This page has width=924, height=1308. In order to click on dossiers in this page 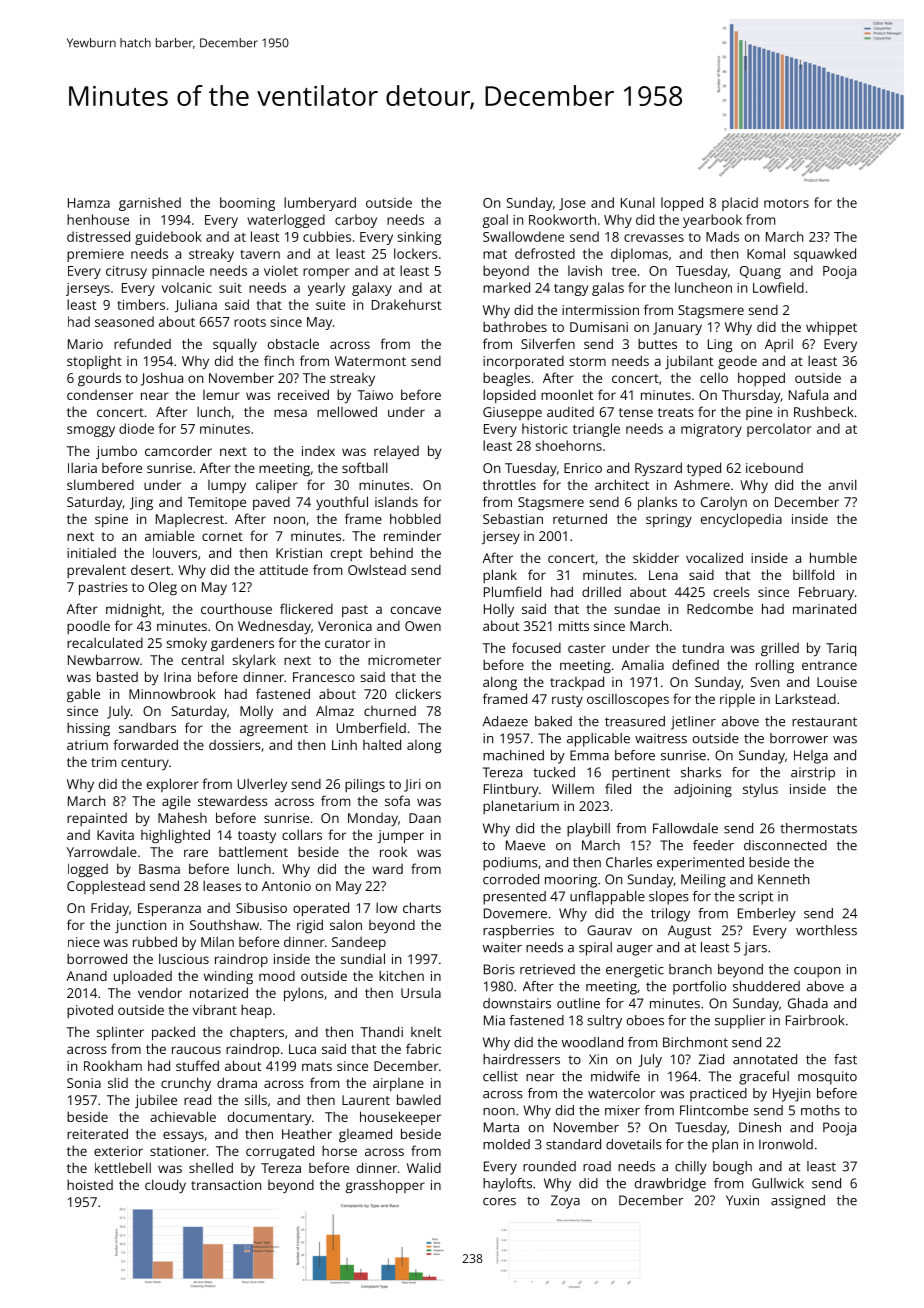, I will do `click(235, 745)`.
